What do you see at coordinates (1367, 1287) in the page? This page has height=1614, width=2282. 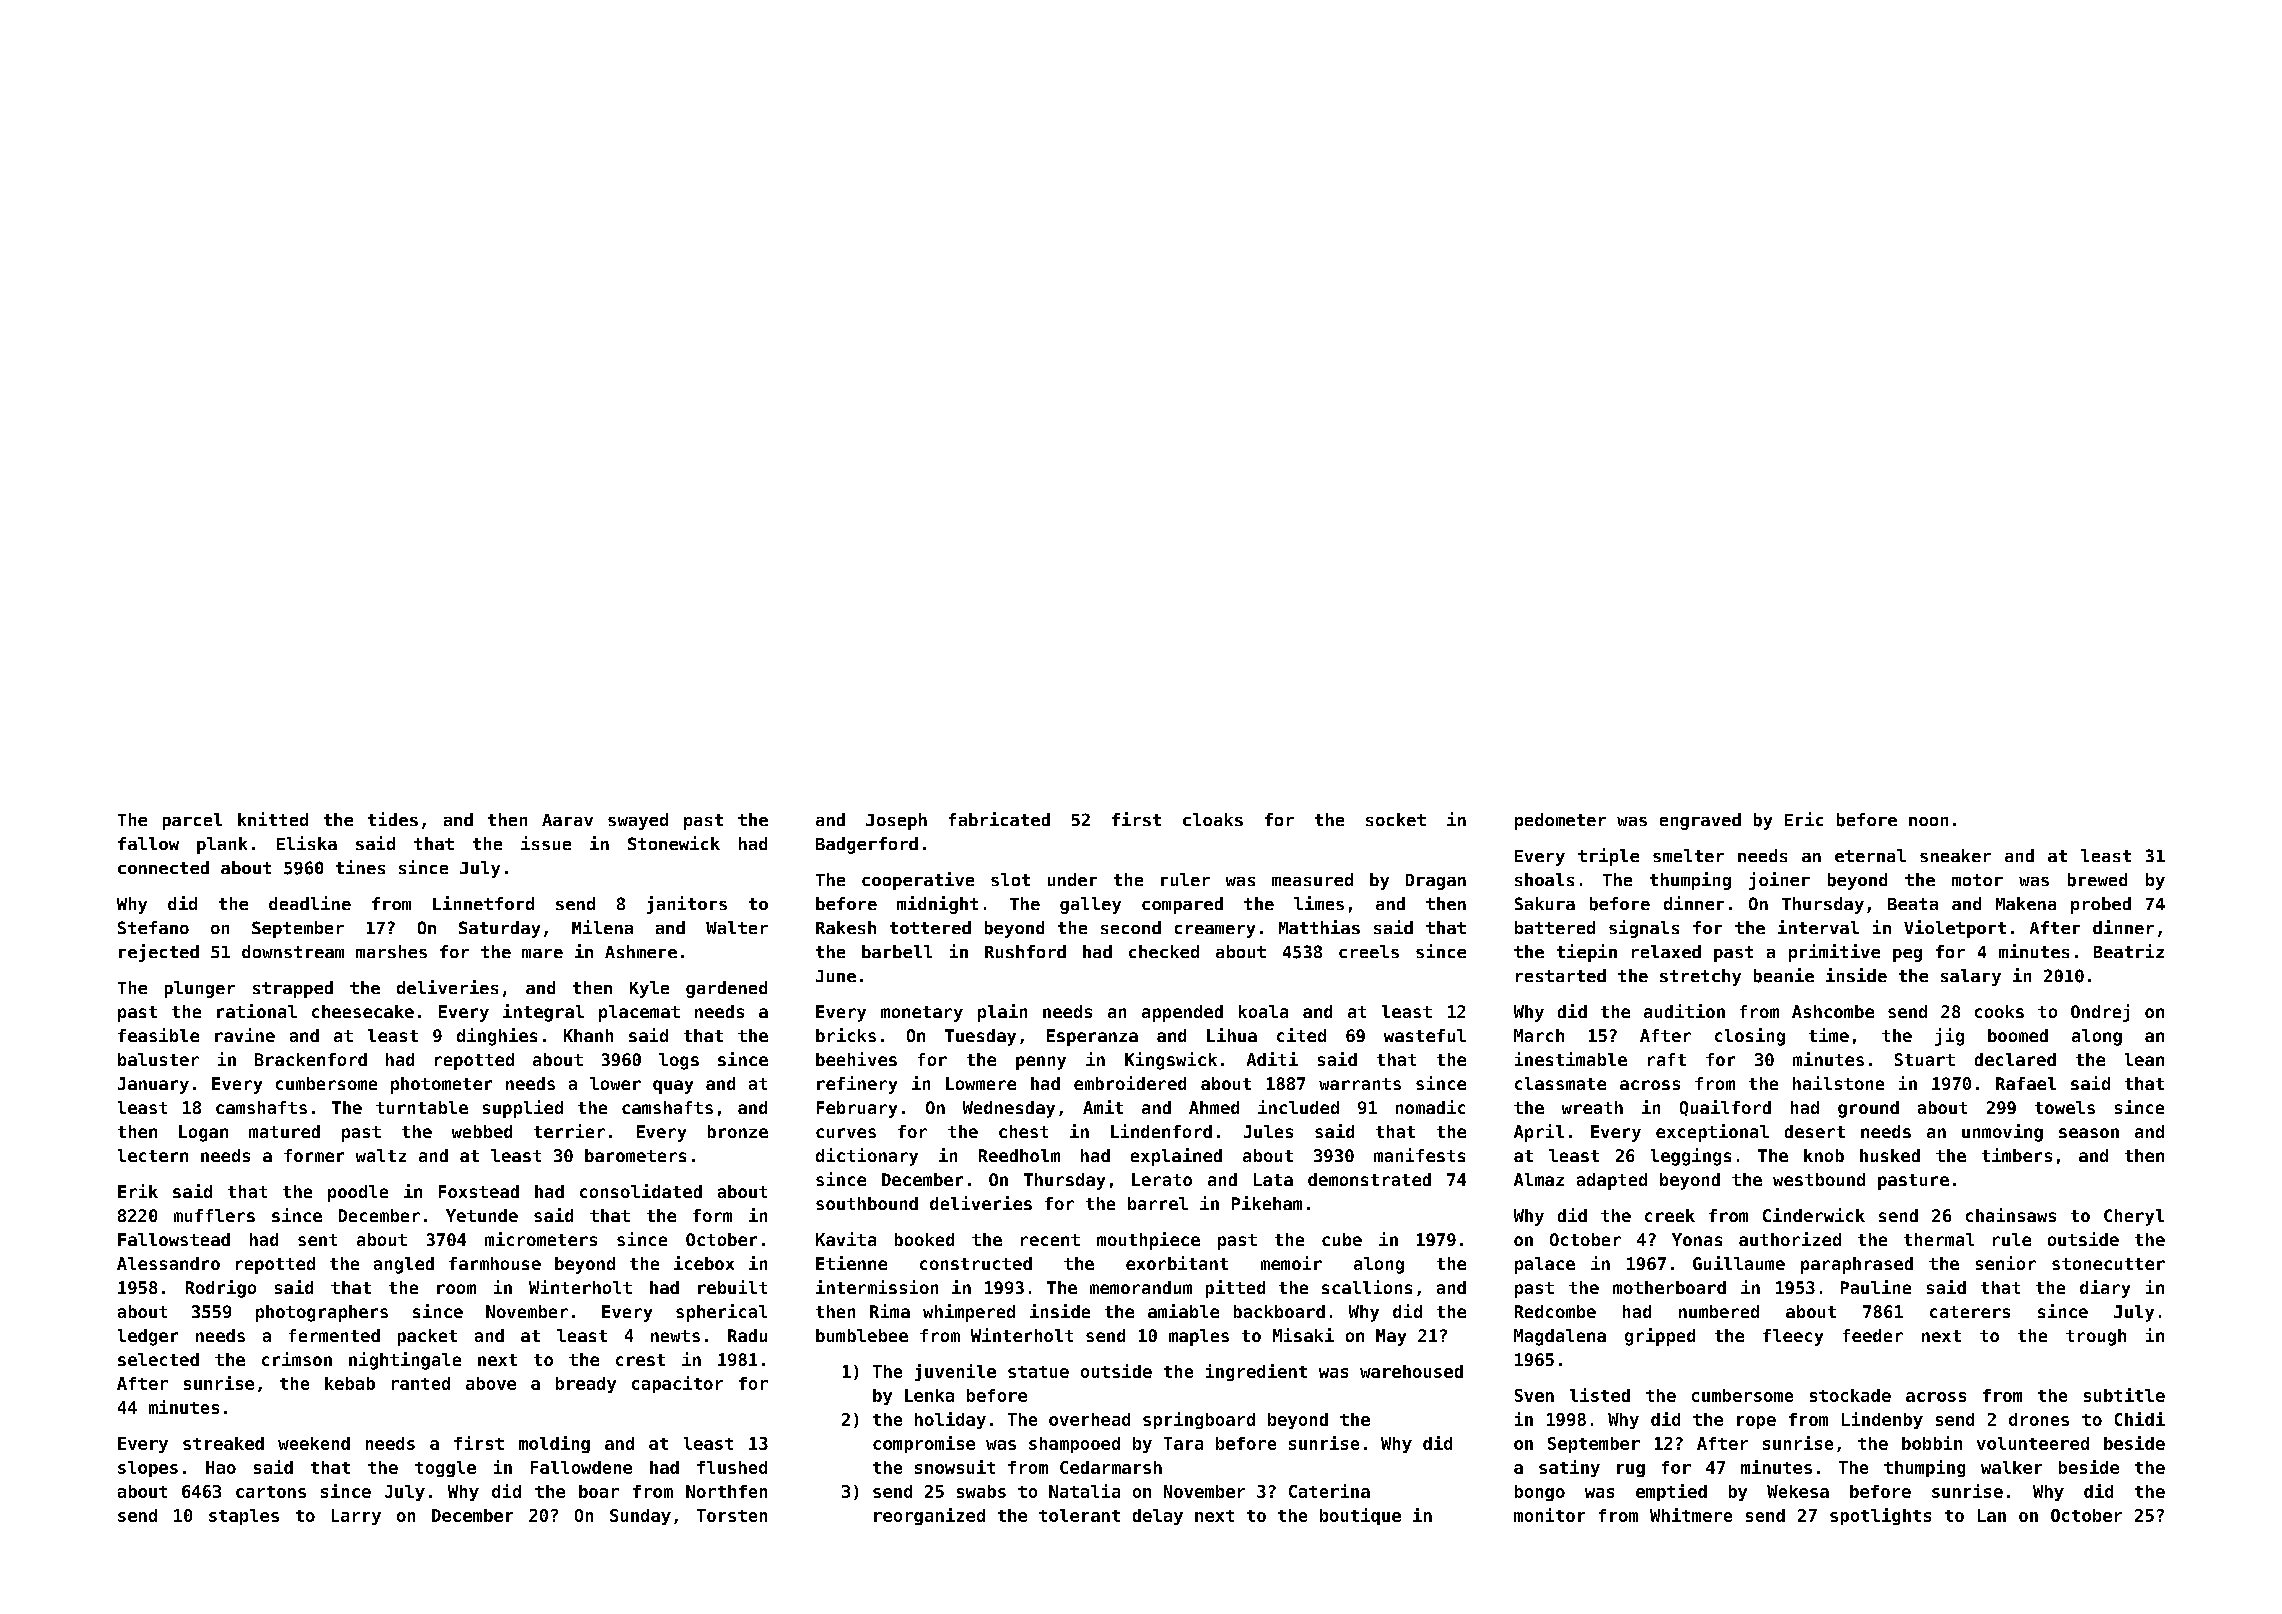 I see `scallions` at bounding box center [1367, 1287].
